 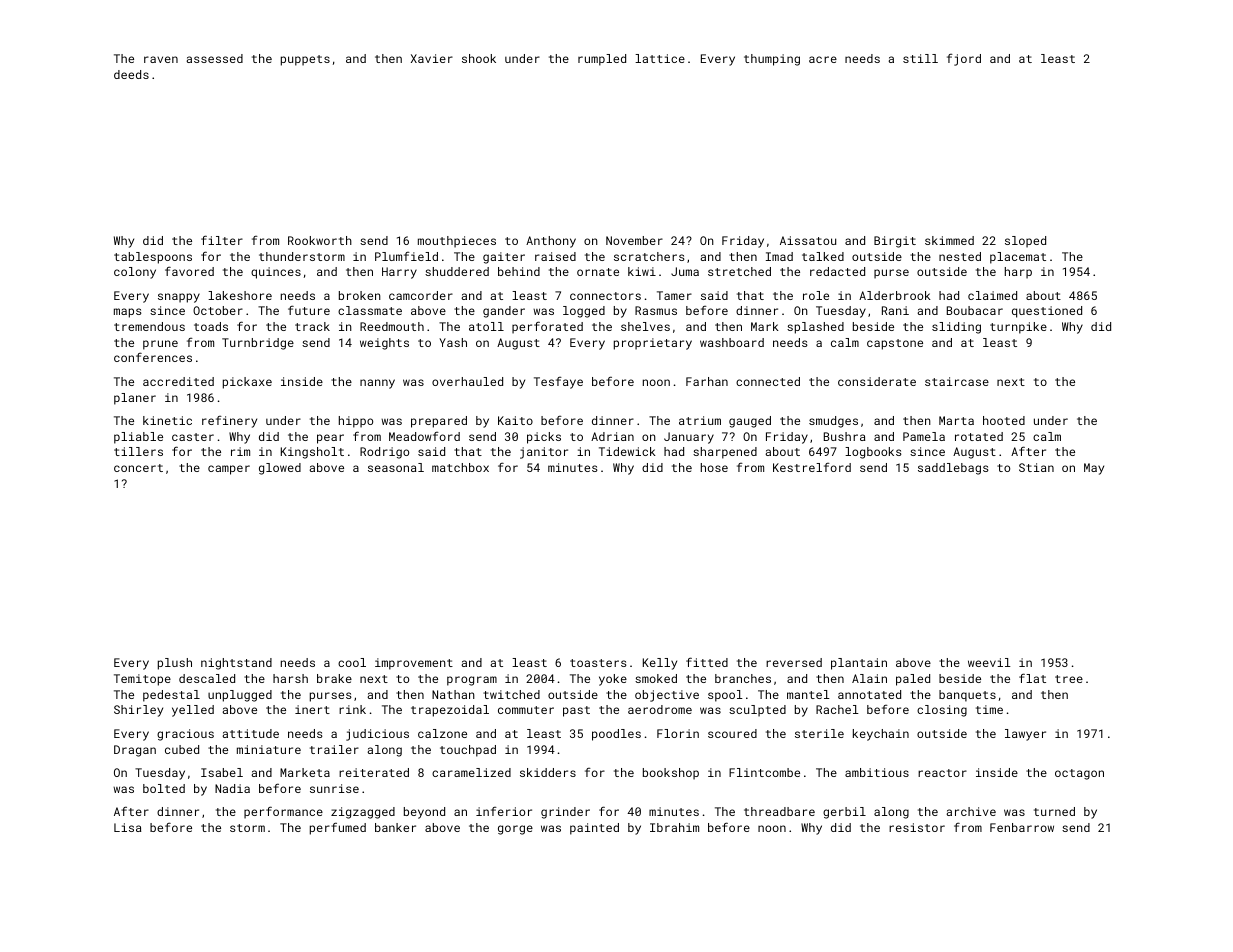 What do you see at coordinates (772, 60) in the image?
I see `thumping` at bounding box center [772, 60].
